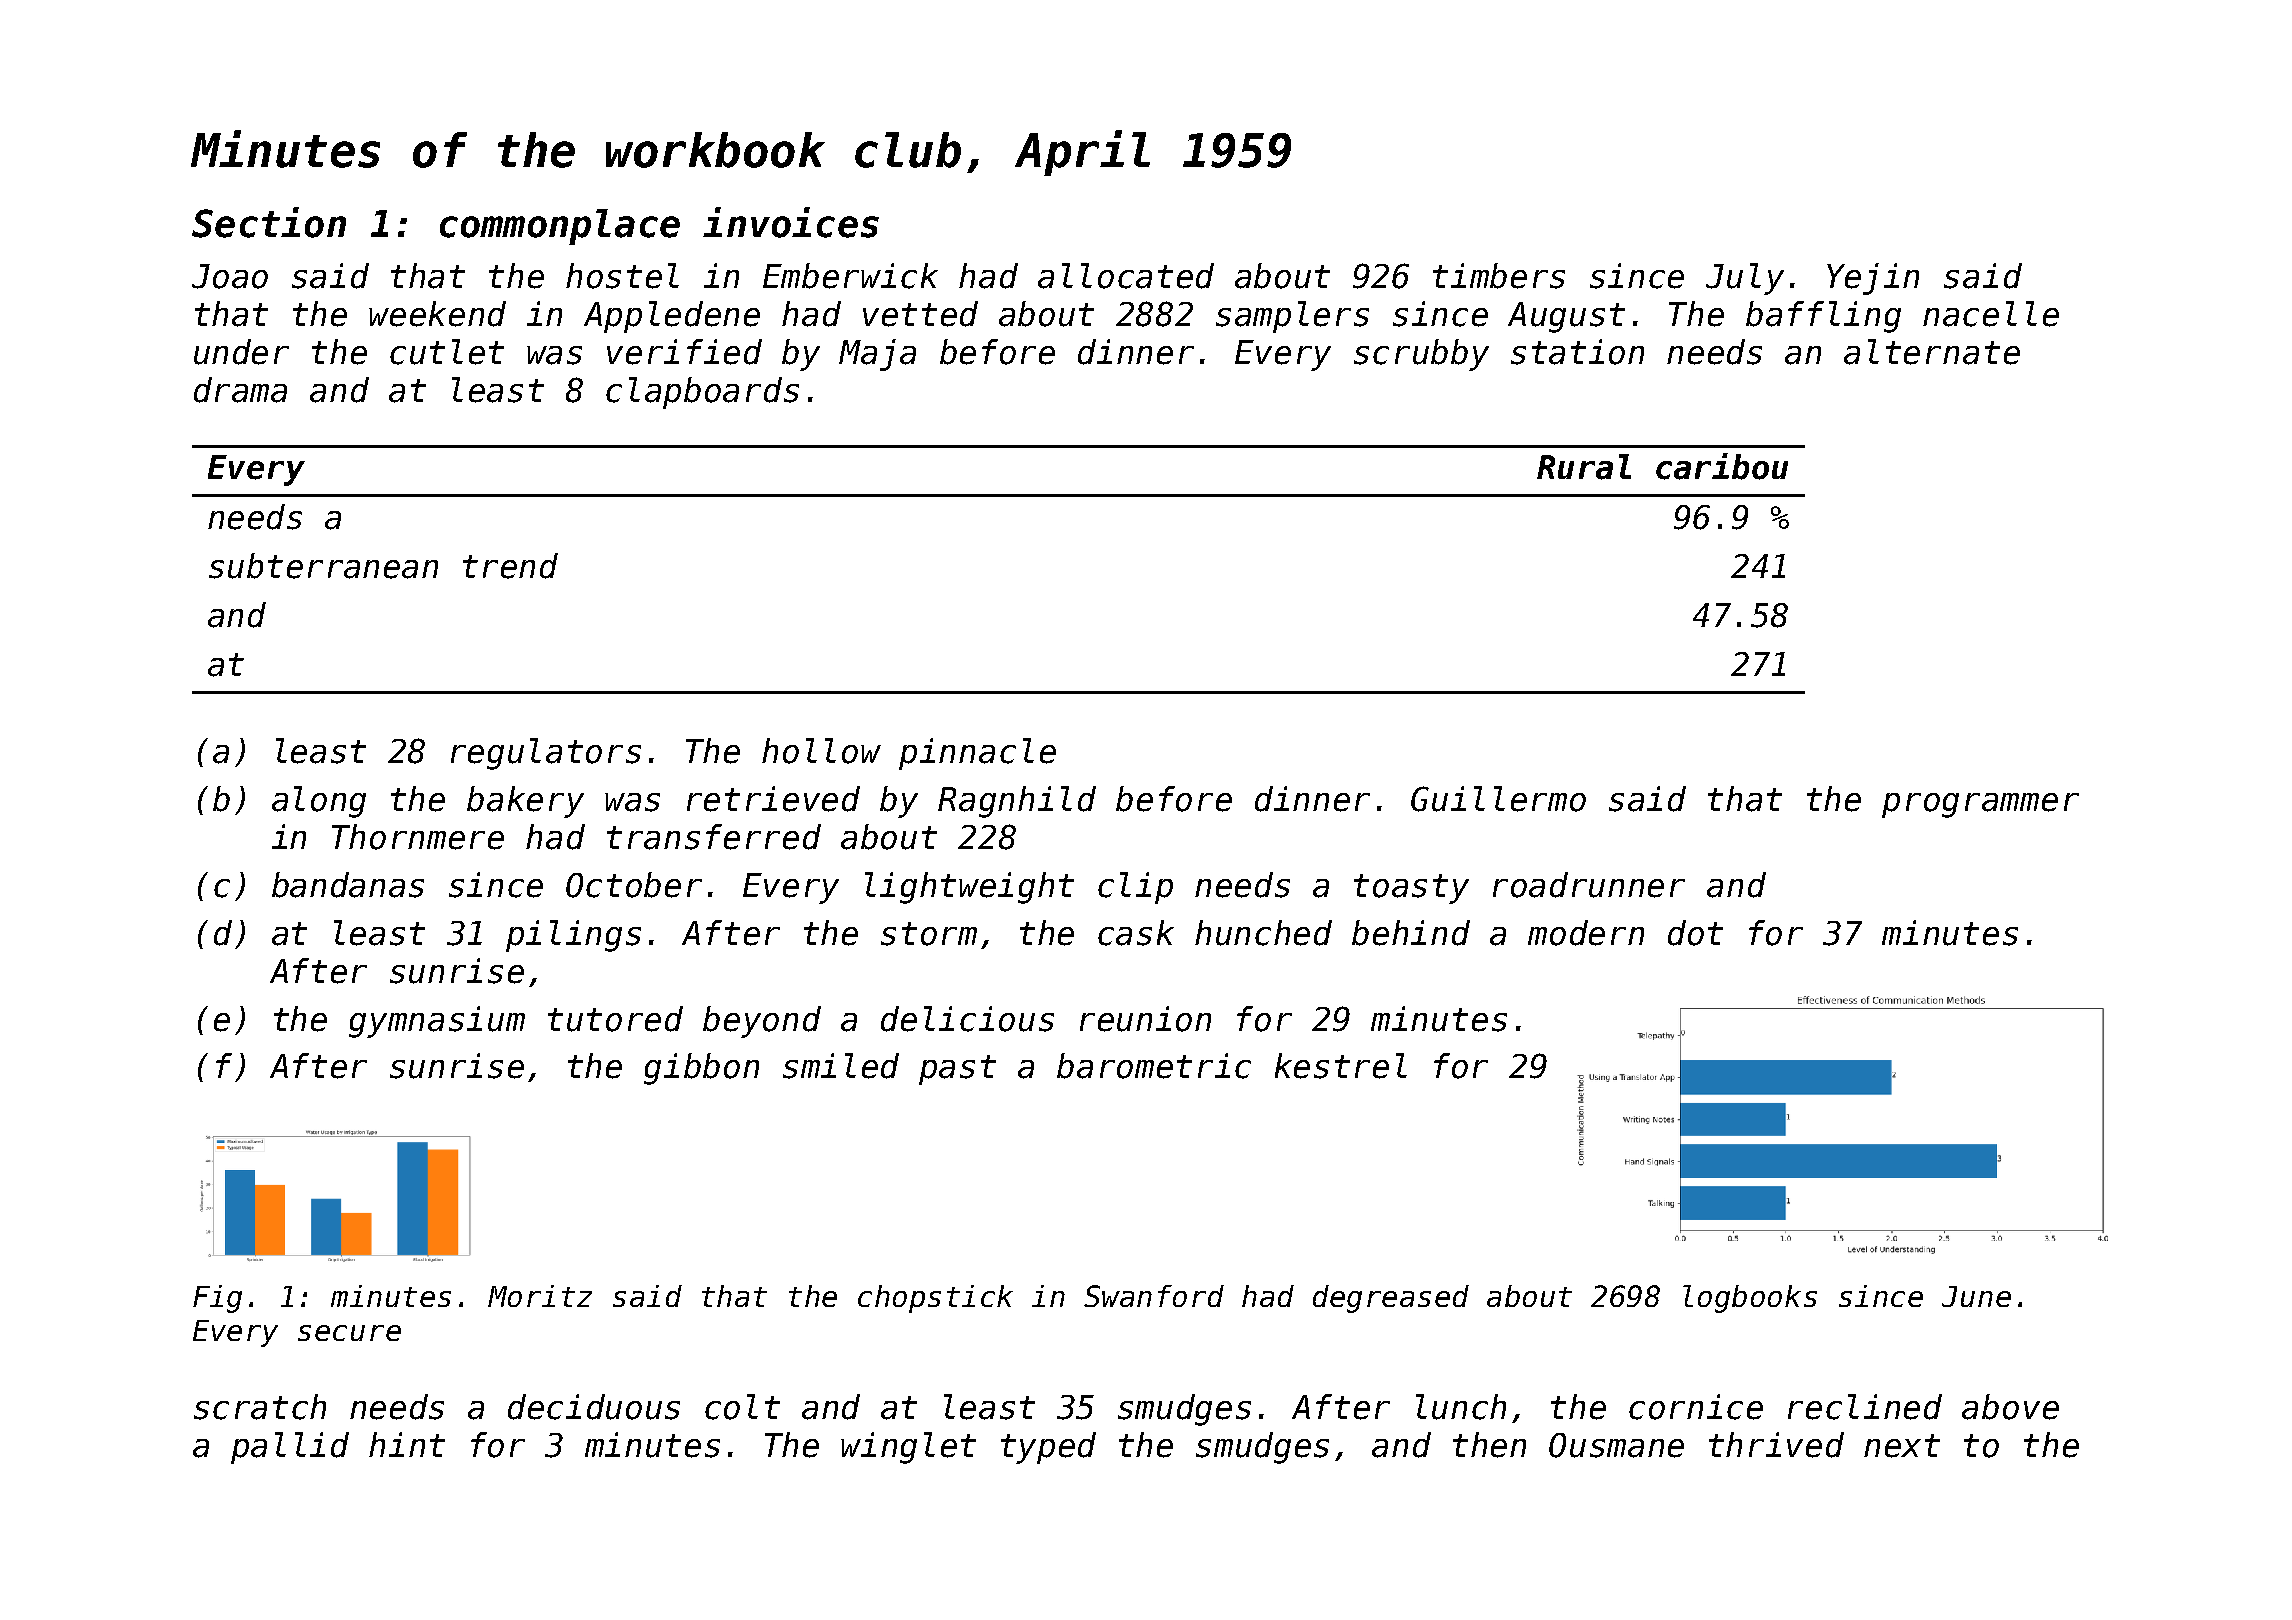 The image size is (2292, 1620). I want to click on winglet, so click(908, 1448).
